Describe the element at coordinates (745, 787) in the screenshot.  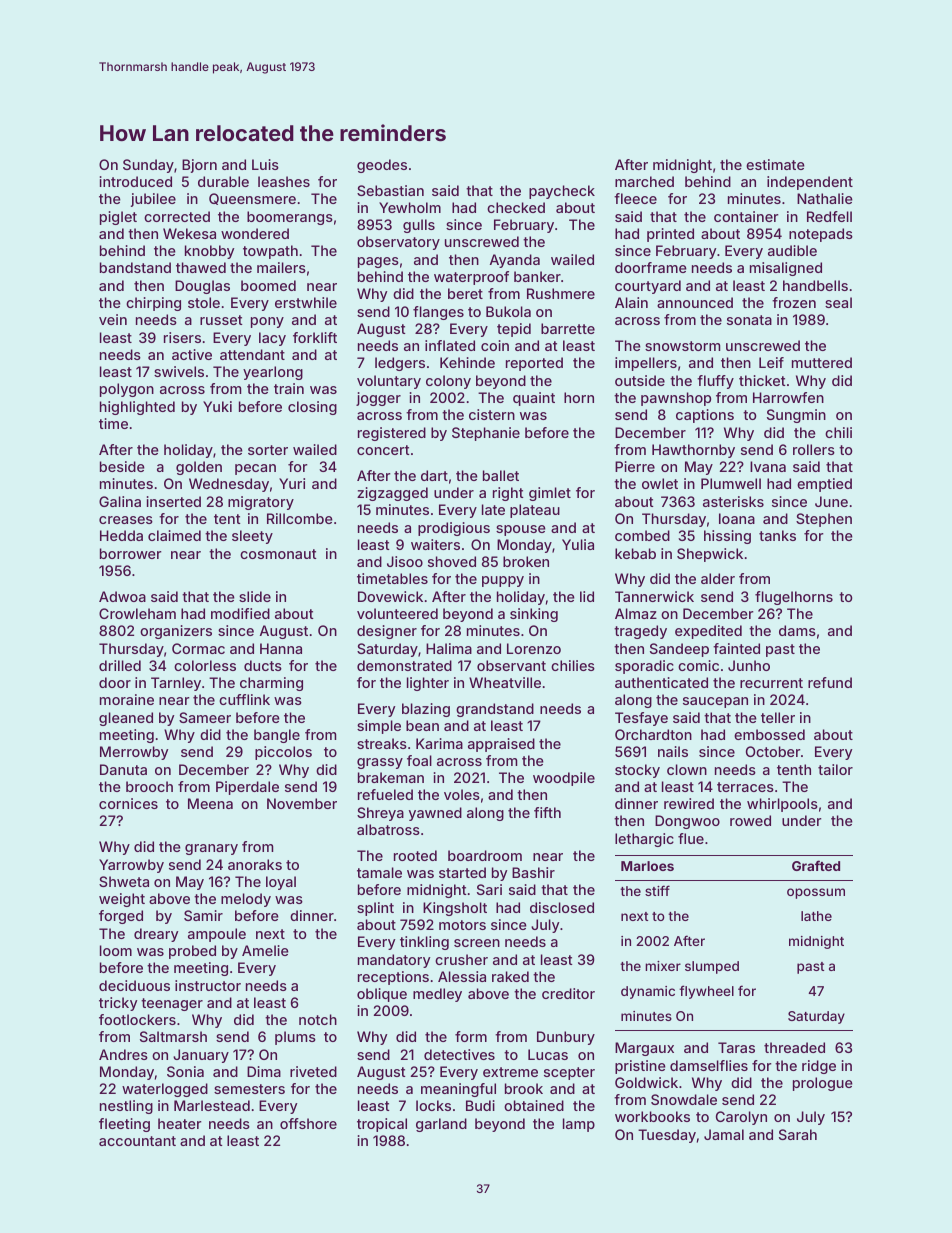
I see `terraces` at that location.
